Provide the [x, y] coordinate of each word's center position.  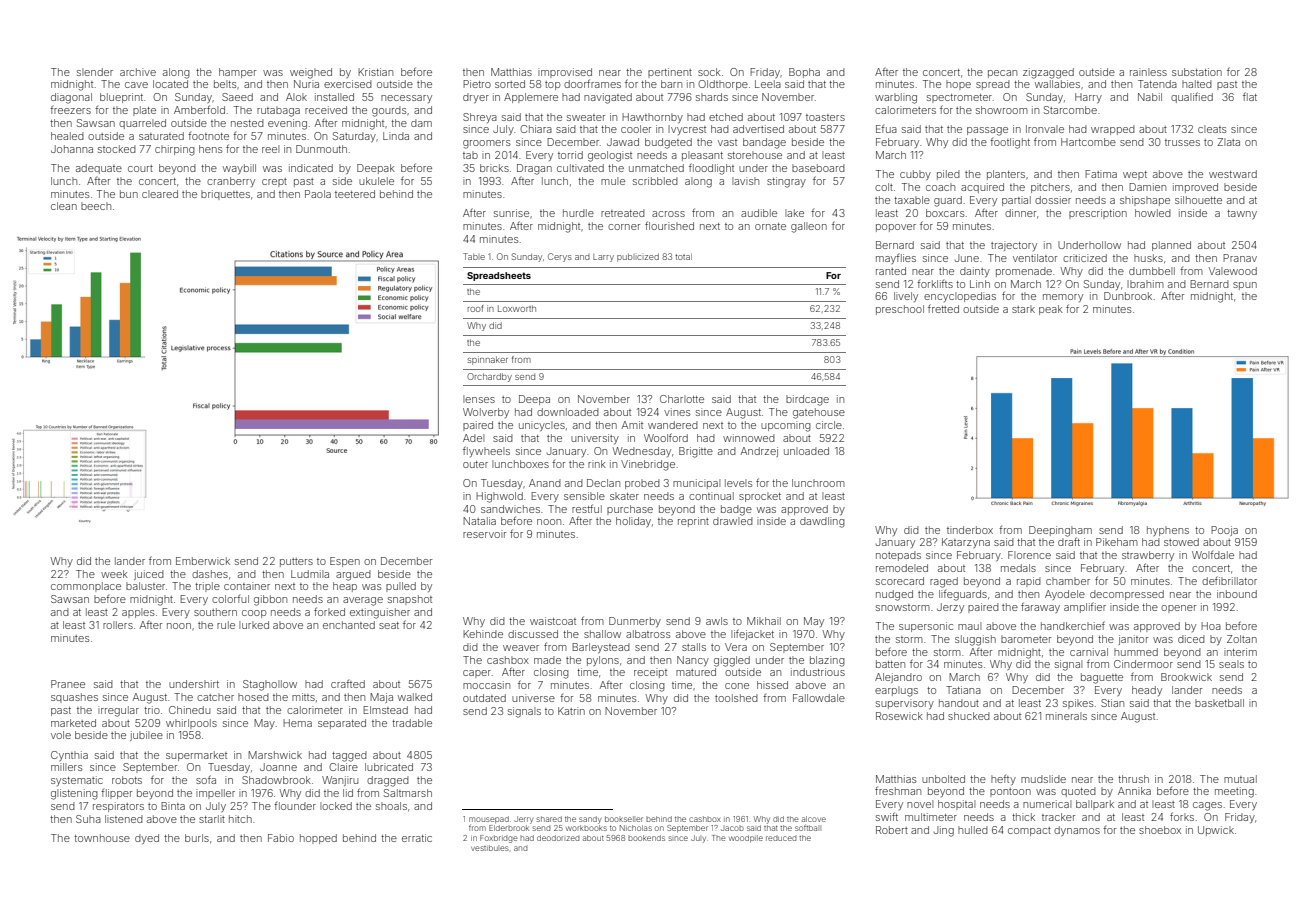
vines [677, 412]
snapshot [410, 600]
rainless [1148, 72]
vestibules [490, 848]
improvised [565, 73]
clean [64, 206]
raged [944, 582]
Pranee [68, 684]
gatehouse [819, 413]
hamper [237, 73]
